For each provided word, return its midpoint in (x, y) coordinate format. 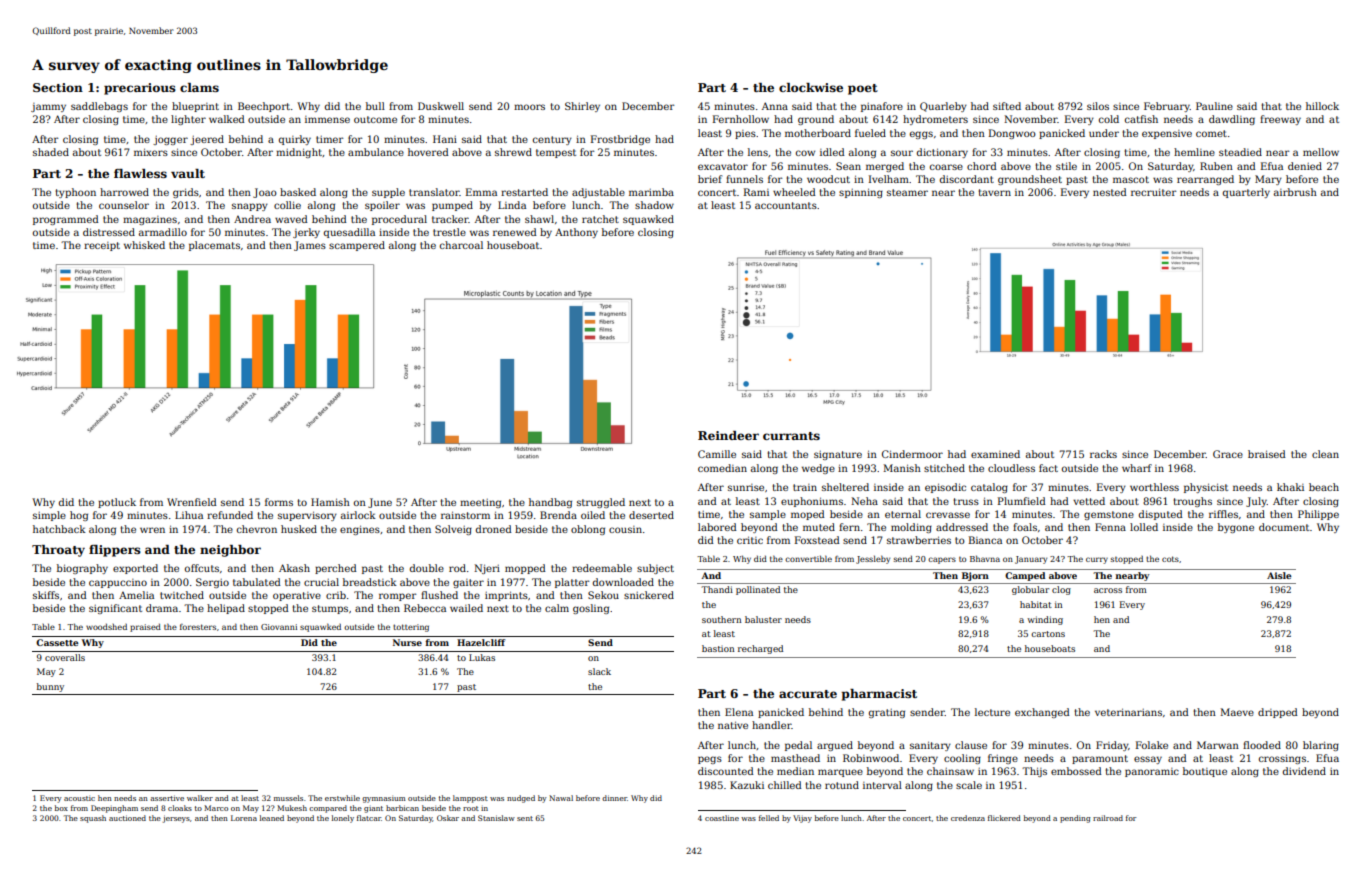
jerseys (176, 819)
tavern (994, 192)
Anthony (576, 233)
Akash (294, 568)
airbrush (1295, 192)
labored (717, 527)
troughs (1192, 502)
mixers (151, 152)
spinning (861, 193)
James (310, 246)
